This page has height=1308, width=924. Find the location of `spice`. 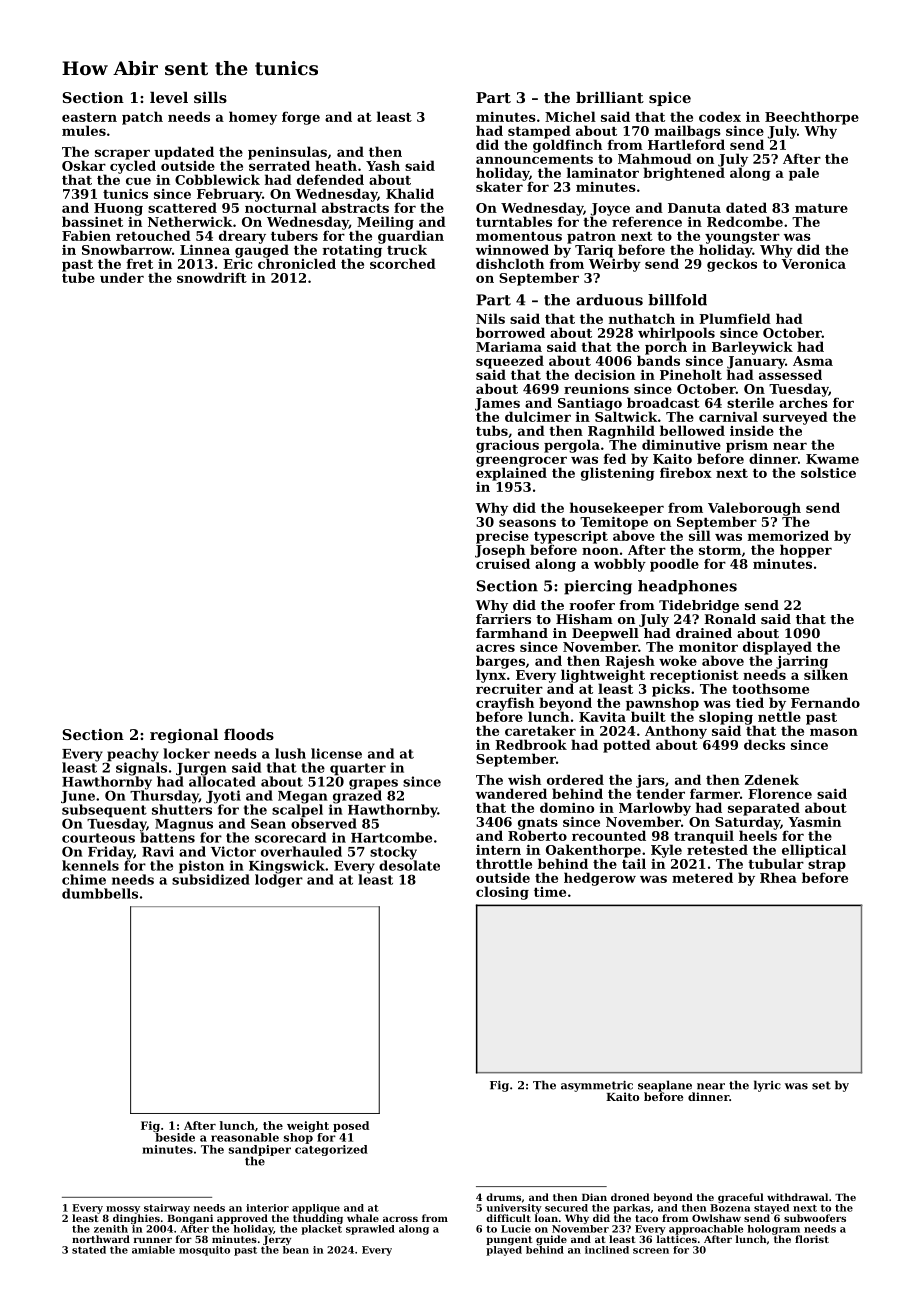

spice is located at coordinates (670, 99).
